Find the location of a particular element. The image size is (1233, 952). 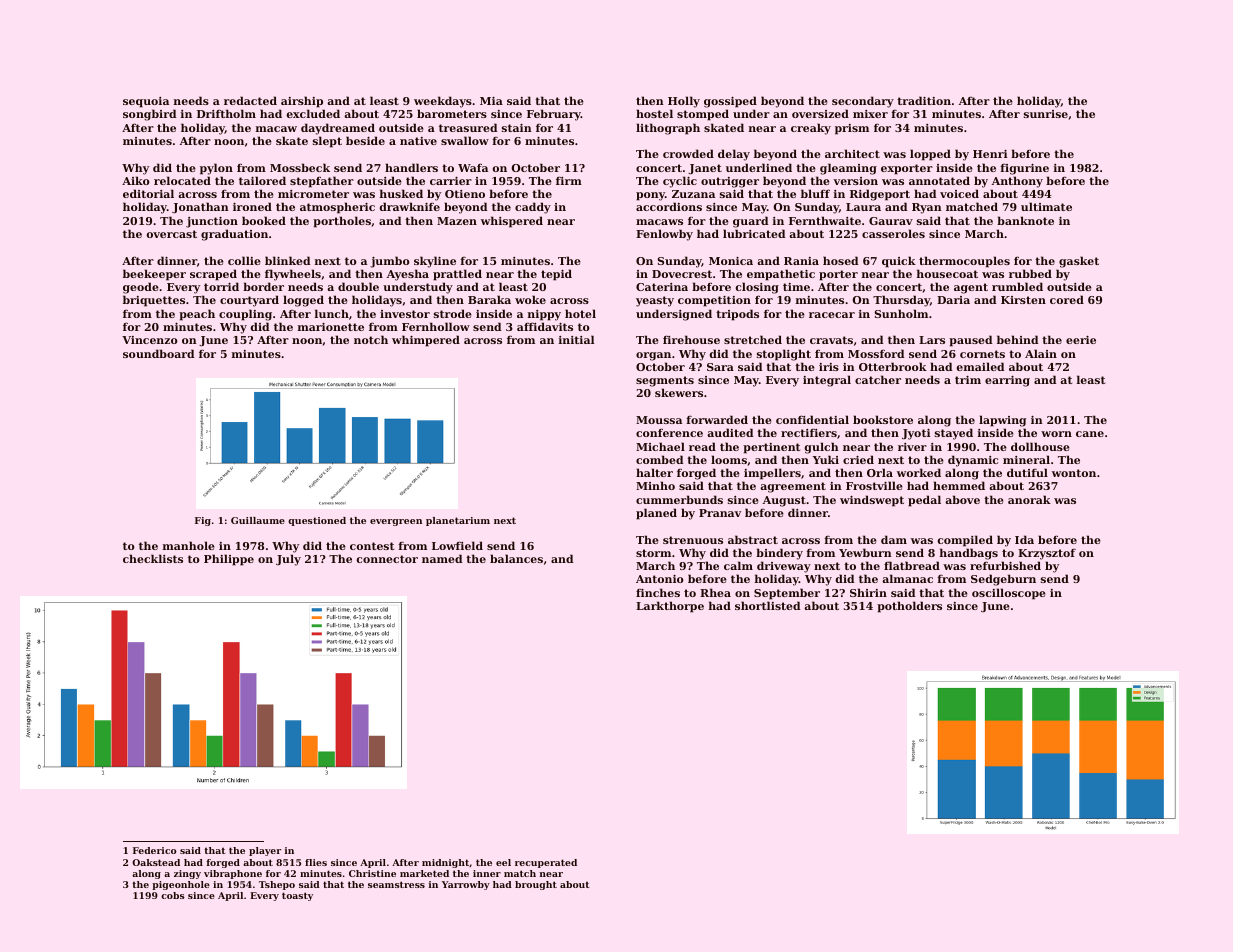

dutiful is located at coordinates (1027, 472).
